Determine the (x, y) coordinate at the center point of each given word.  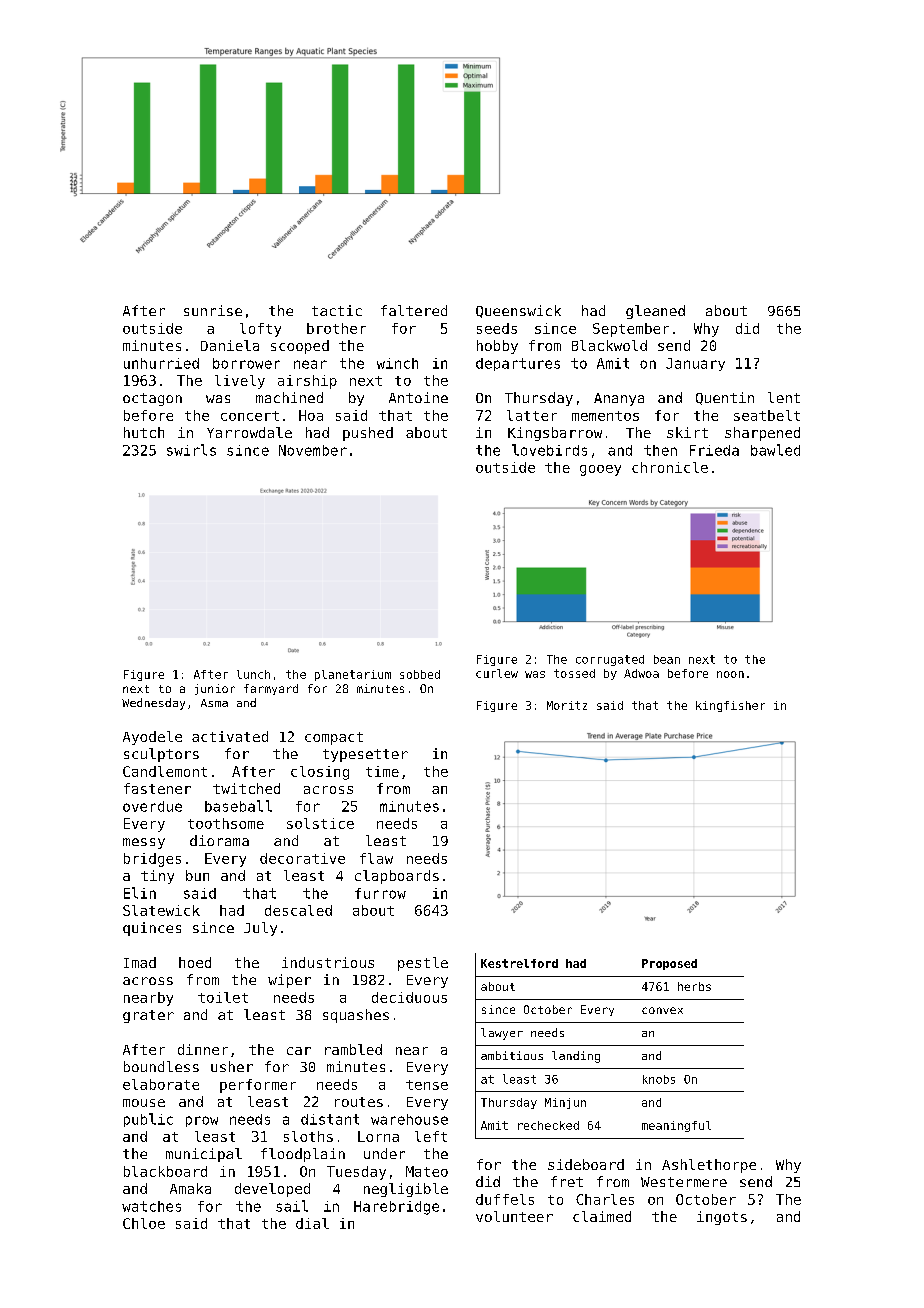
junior (215, 689)
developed (272, 1190)
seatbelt (767, 415)
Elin (140, 893)
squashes (356, 1016)
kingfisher (730, 706)
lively (240, 382)
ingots (722, 1218)
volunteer (514, 1216)
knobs (659, 1079)
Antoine (418, 397)
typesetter (365, 755)
